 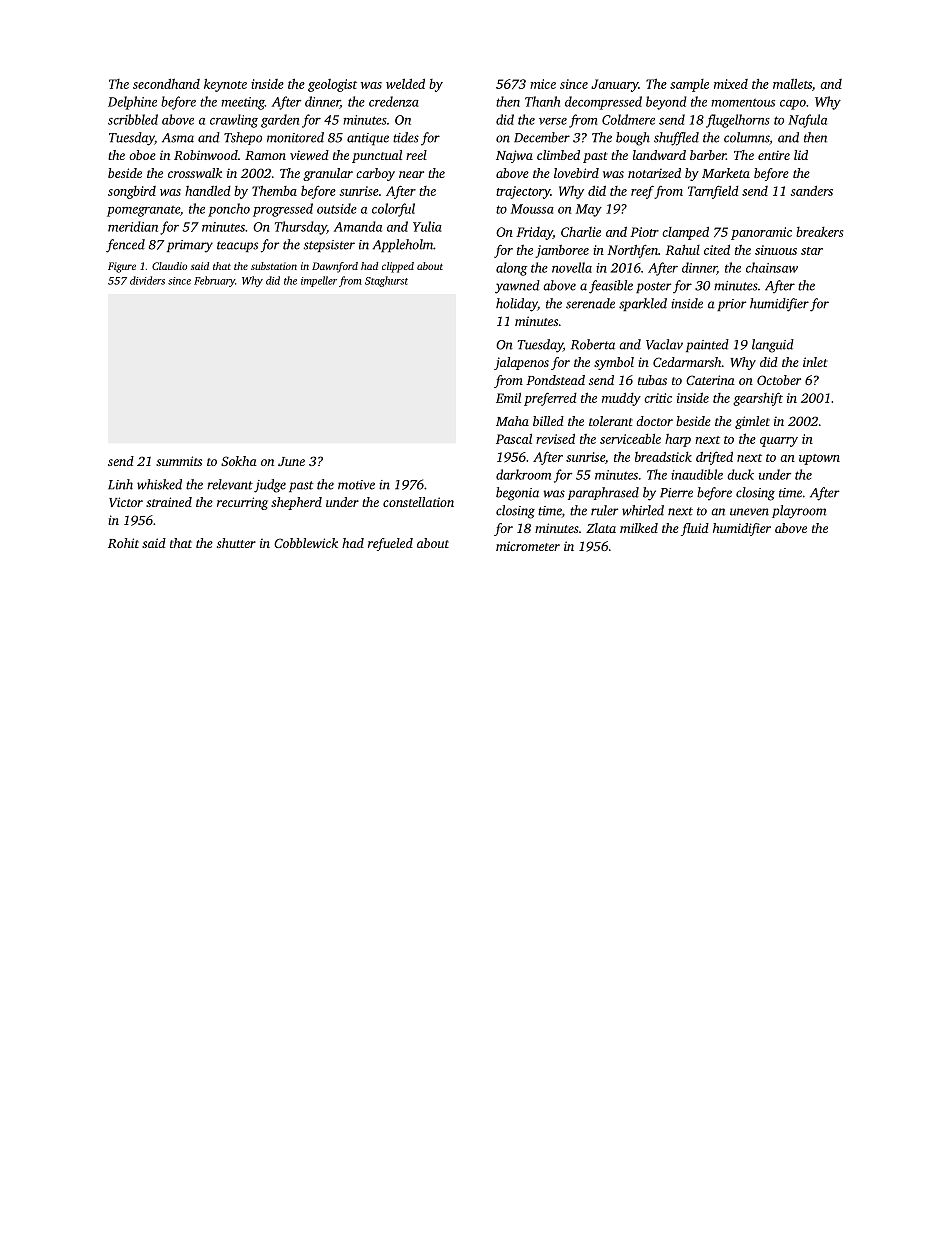 What do you see at coordinates (120, 484) in the page?
I see `Linh` at bounding box center [120, 484].
